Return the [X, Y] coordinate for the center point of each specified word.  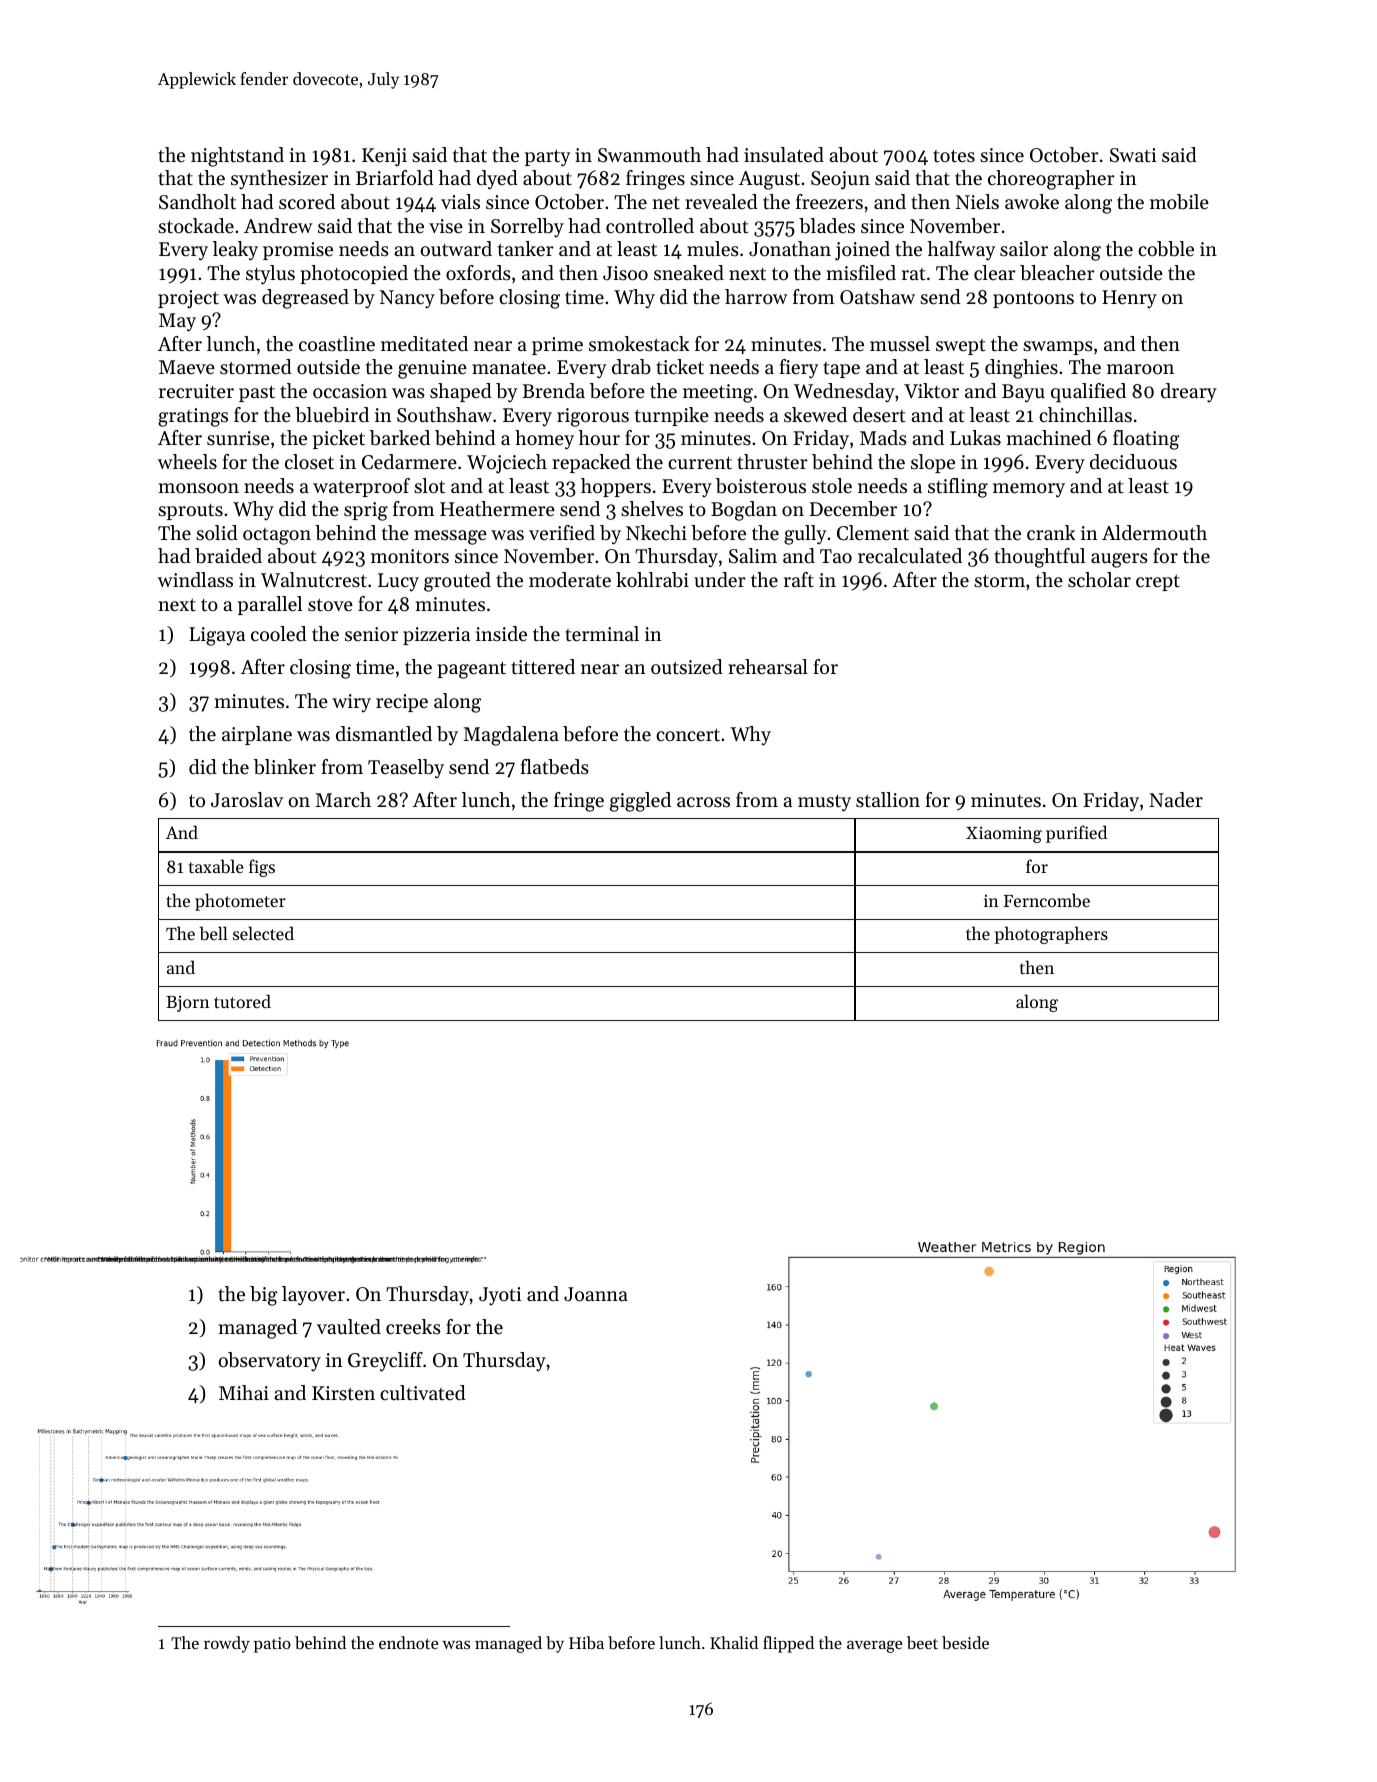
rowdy [227, 1644]
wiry [351, 703]
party [547, 158]
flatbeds [555, 767]
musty [824, 803]
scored [307, 202]
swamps [1058, 348]
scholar [1099, 579]
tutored [242, 1001]
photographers [1051, 935]
